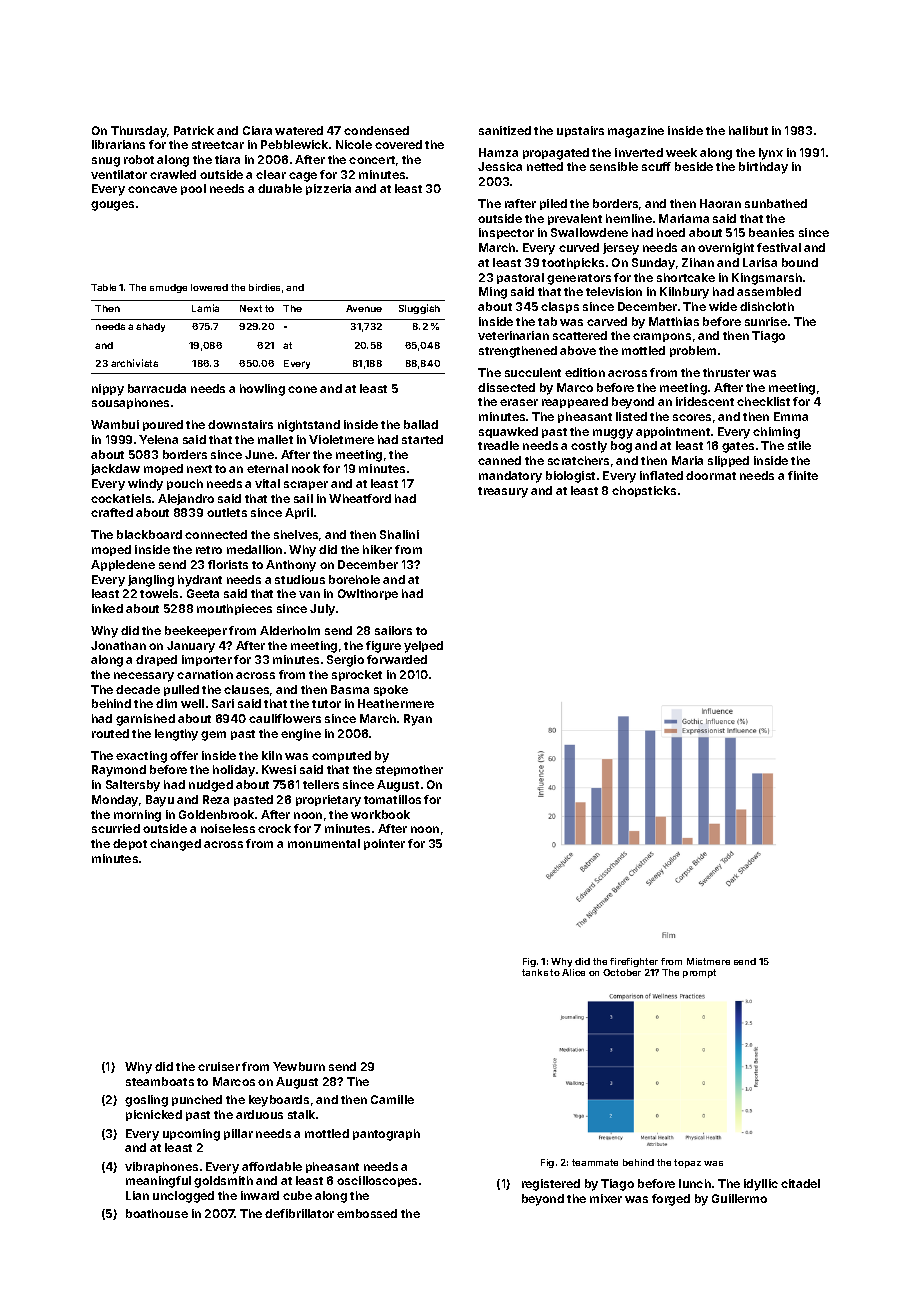 The width and height of the screenshot is (924, 1308). What do you see at coordinates (535, 972) in the screenshot?
I see `tanks` at bounding box center [535, 972].
